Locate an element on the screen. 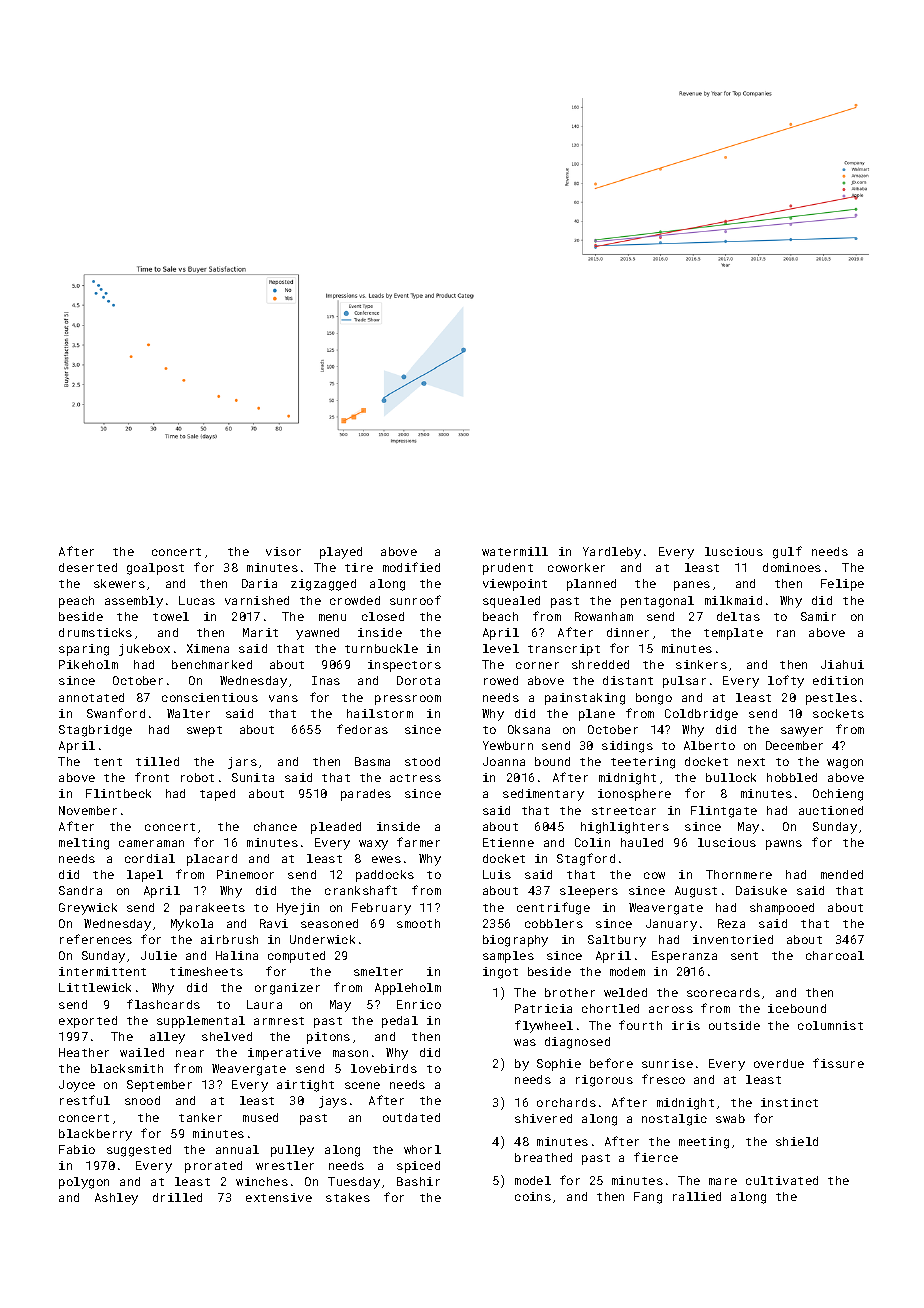 Image resolution: width=924 pixels, height=1308 pixels. Ashley is located at coordinates (116, 1199).
